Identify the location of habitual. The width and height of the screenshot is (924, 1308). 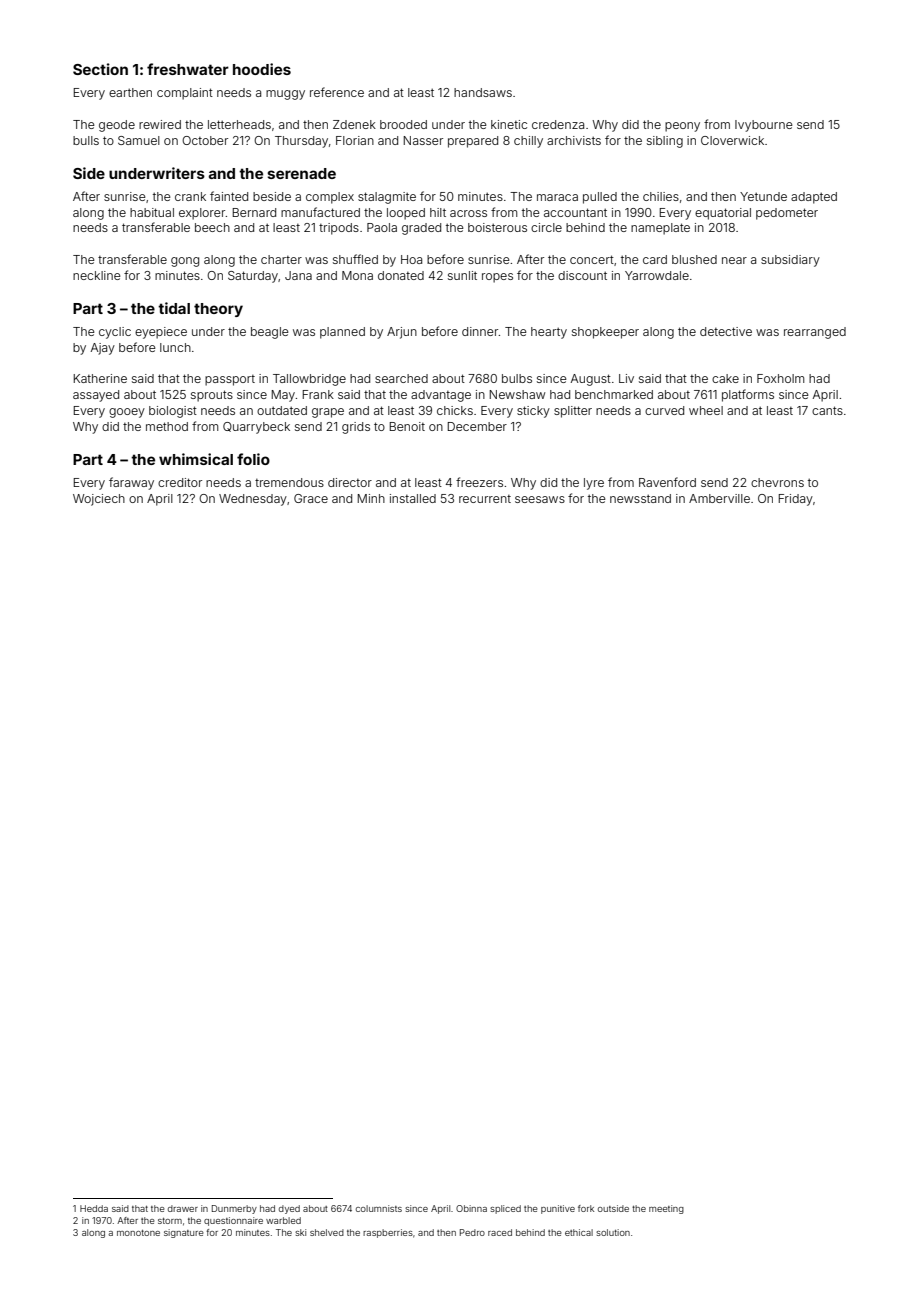
(152, 212).
